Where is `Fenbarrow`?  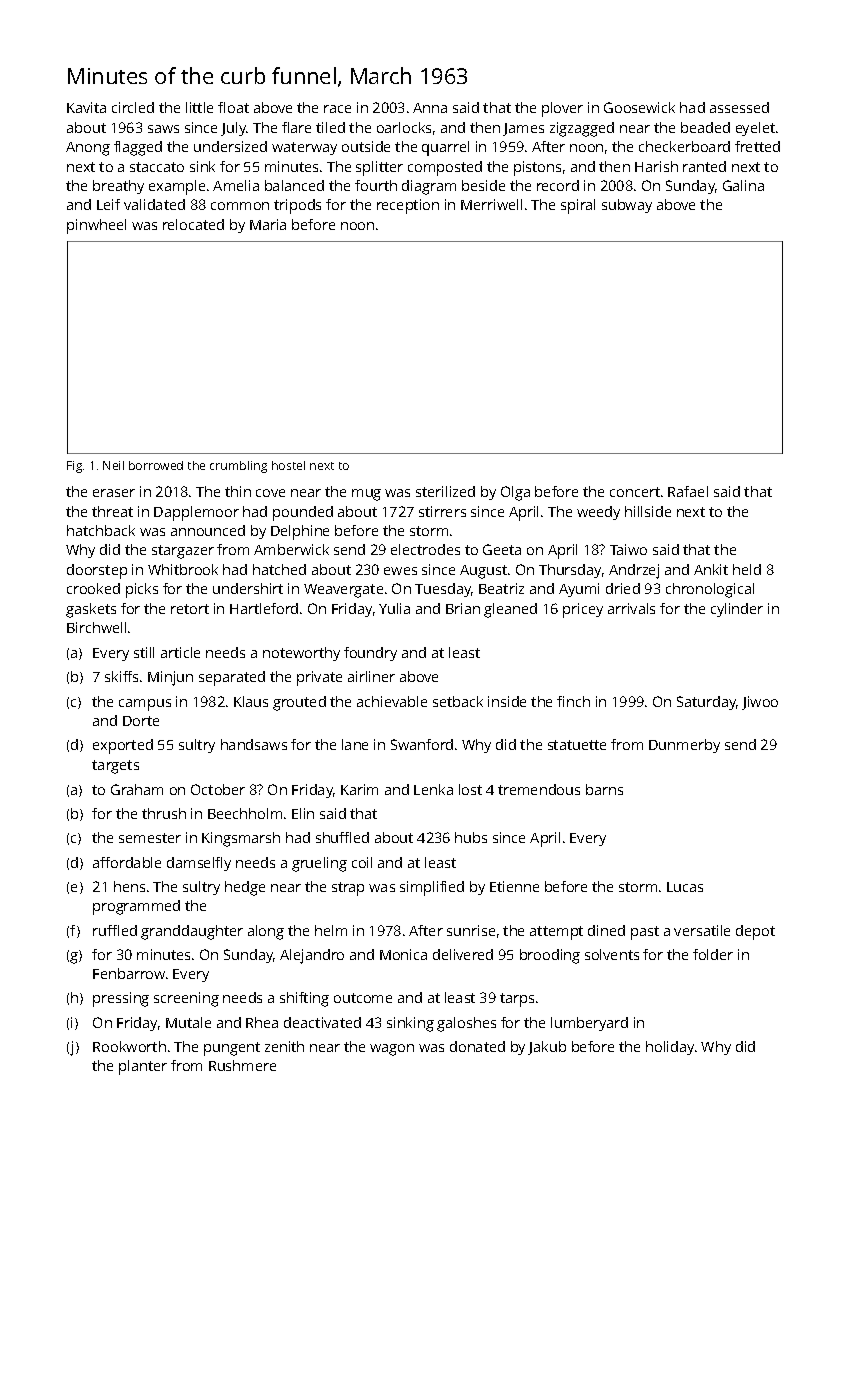 Fenbarrow is located at coordinates (129, 973).
